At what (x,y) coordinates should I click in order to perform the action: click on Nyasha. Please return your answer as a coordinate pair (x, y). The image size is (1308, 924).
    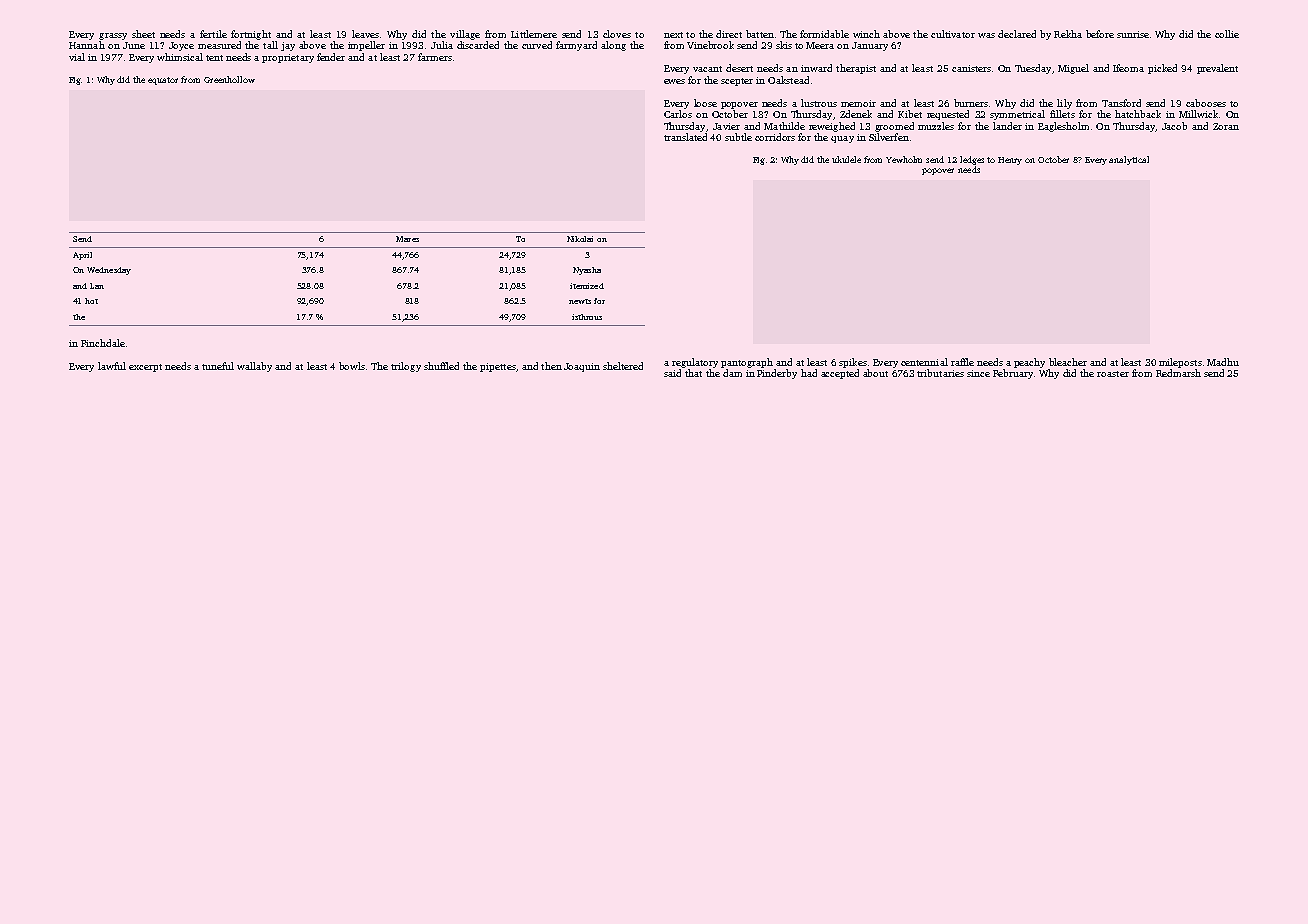
    Looking at the image, I should click on (587, 271).
